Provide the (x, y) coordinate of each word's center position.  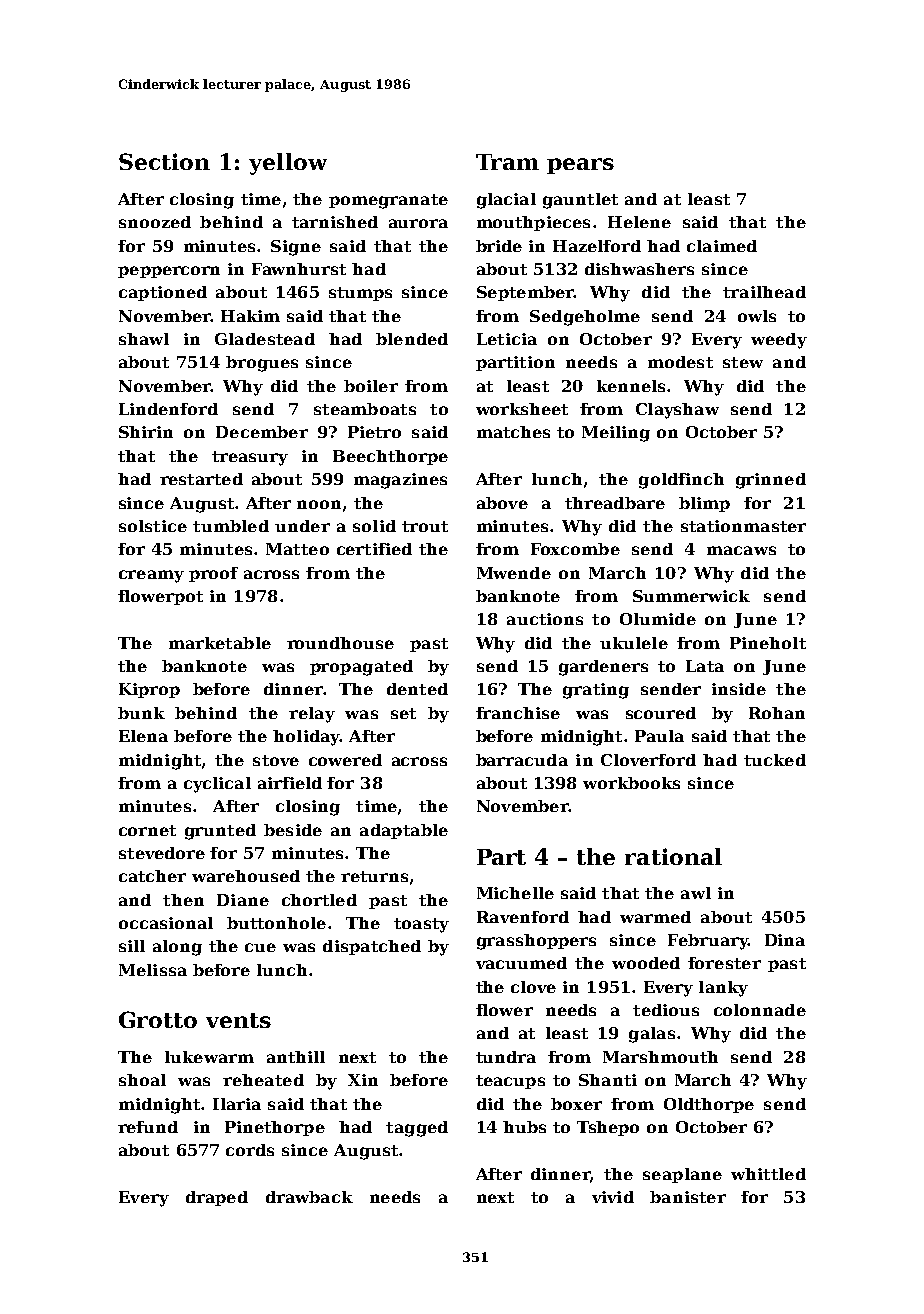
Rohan (777, 713)
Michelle (515, 893)
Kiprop (149, 690)
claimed (722, 246)
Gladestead (265, 339)
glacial (506, 201)
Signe (296, 248)
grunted (220, 832)
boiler (371, 386)
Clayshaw (677, 411)
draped (217, 1198)
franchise (518, 713)
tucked (775, 760)
